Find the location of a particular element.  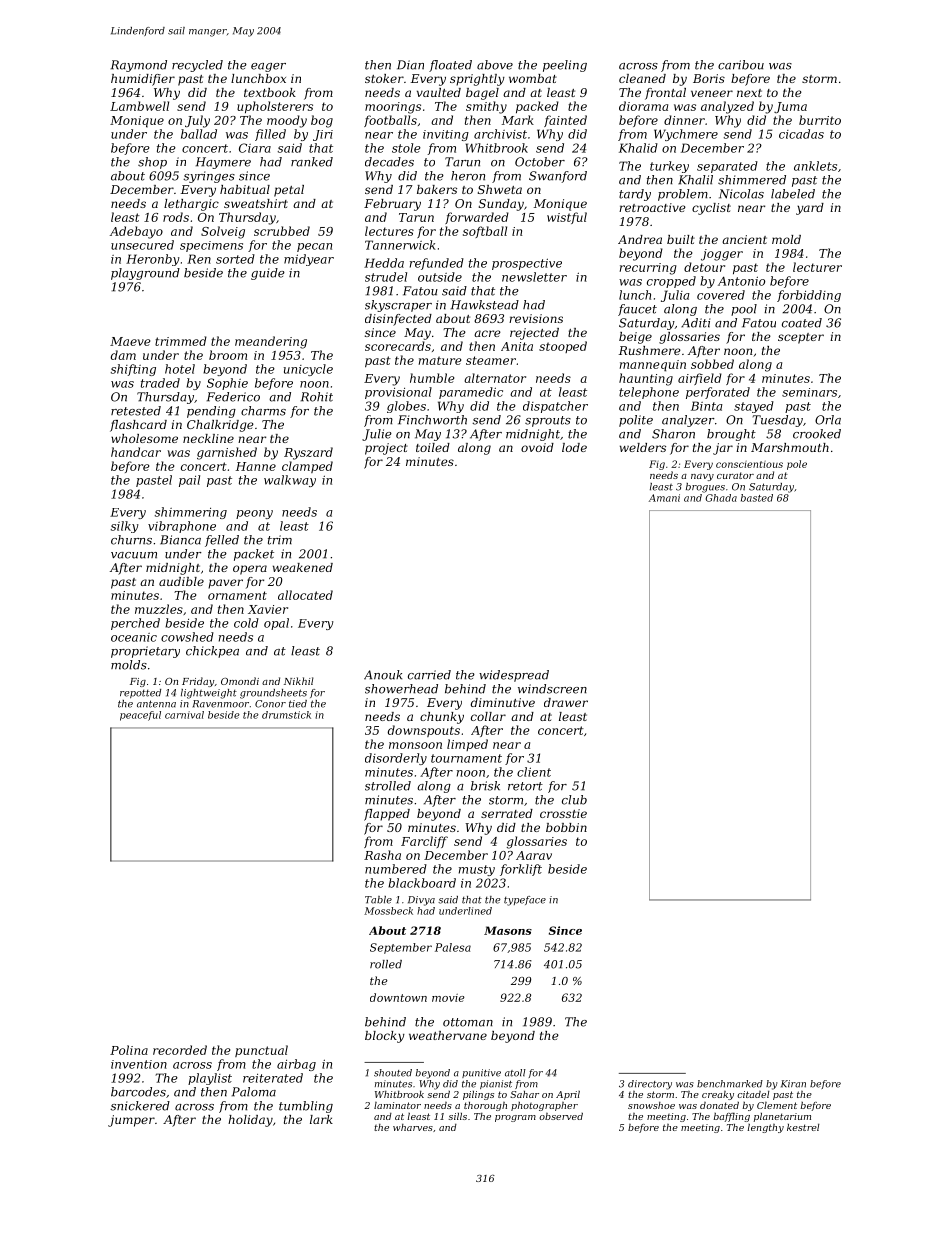

recorded is located at coordinates (180, 1050).
